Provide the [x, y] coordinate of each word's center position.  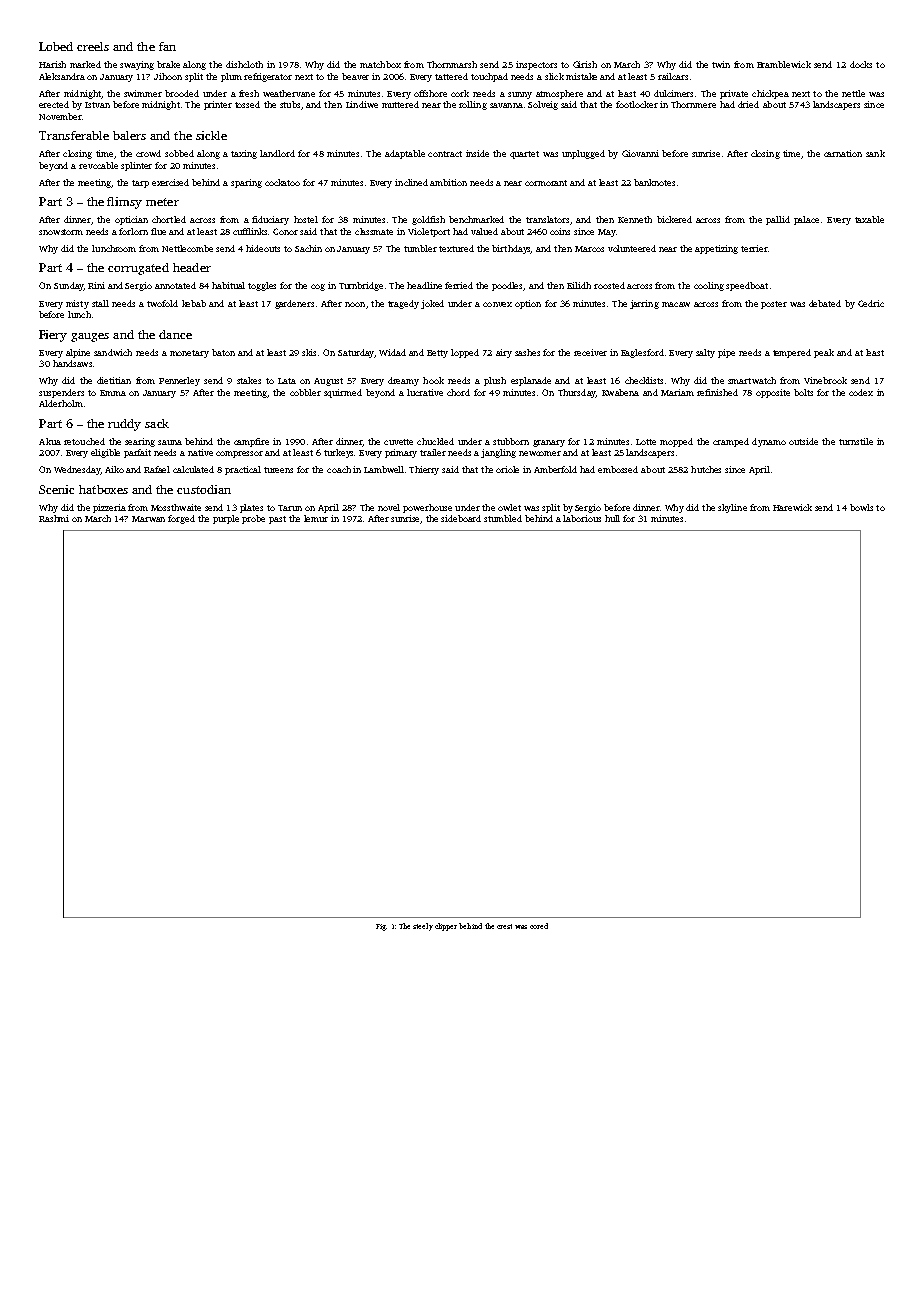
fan [167, 46]
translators [547, 219]
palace [806, 220]
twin [721, 64]
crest [504, 926]
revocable [98, 165]
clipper [446, 927]
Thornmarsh [452, 64]
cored [539, 926]
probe [253, 519]
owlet [509, 507]
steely [423, 927]
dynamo [769, 442]
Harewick [792, 507]
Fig [381, 927]
